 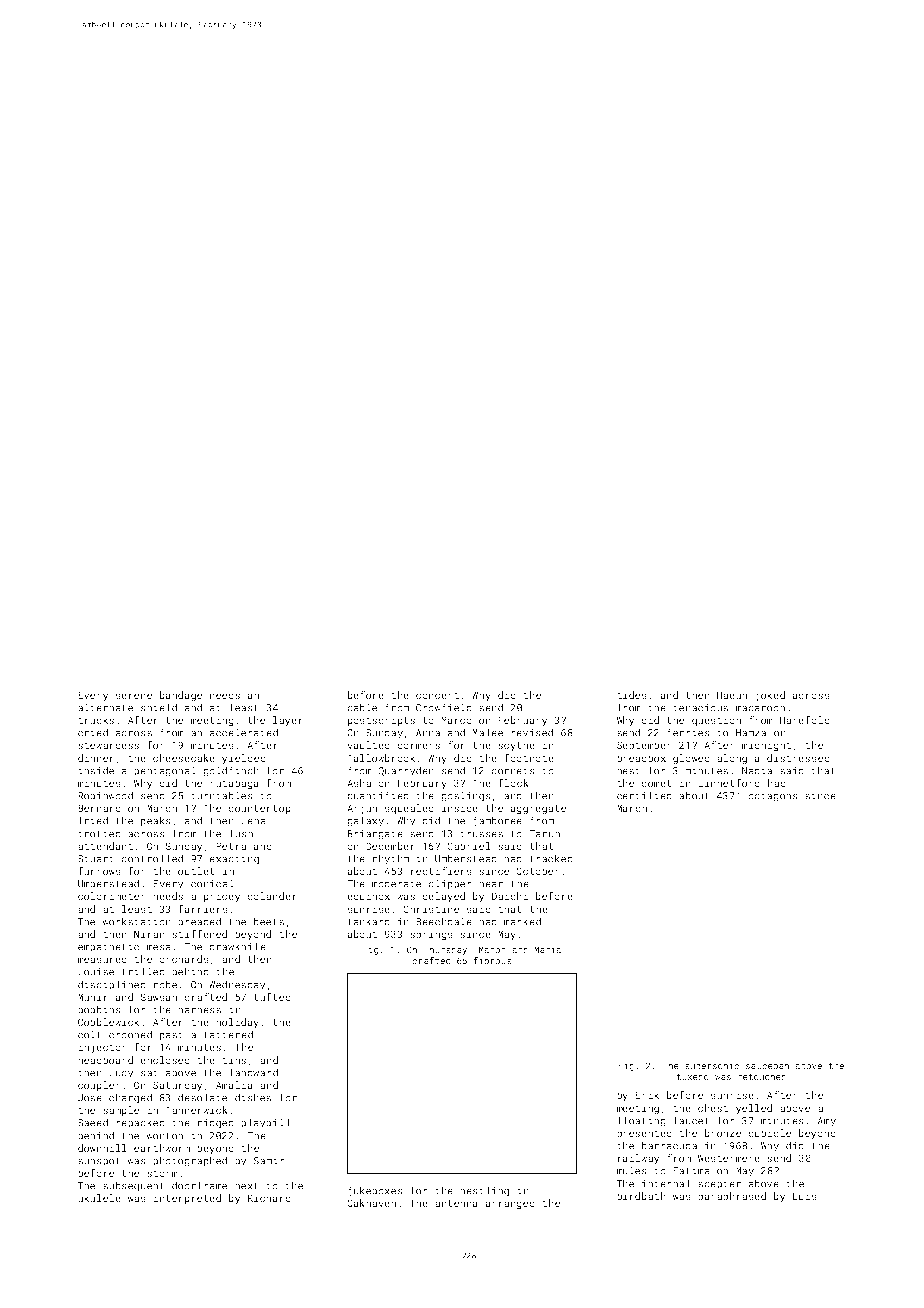 What do you see at coordinates (457, 720) in the page?
I see `Marco` at bounding box center [457, 720].
